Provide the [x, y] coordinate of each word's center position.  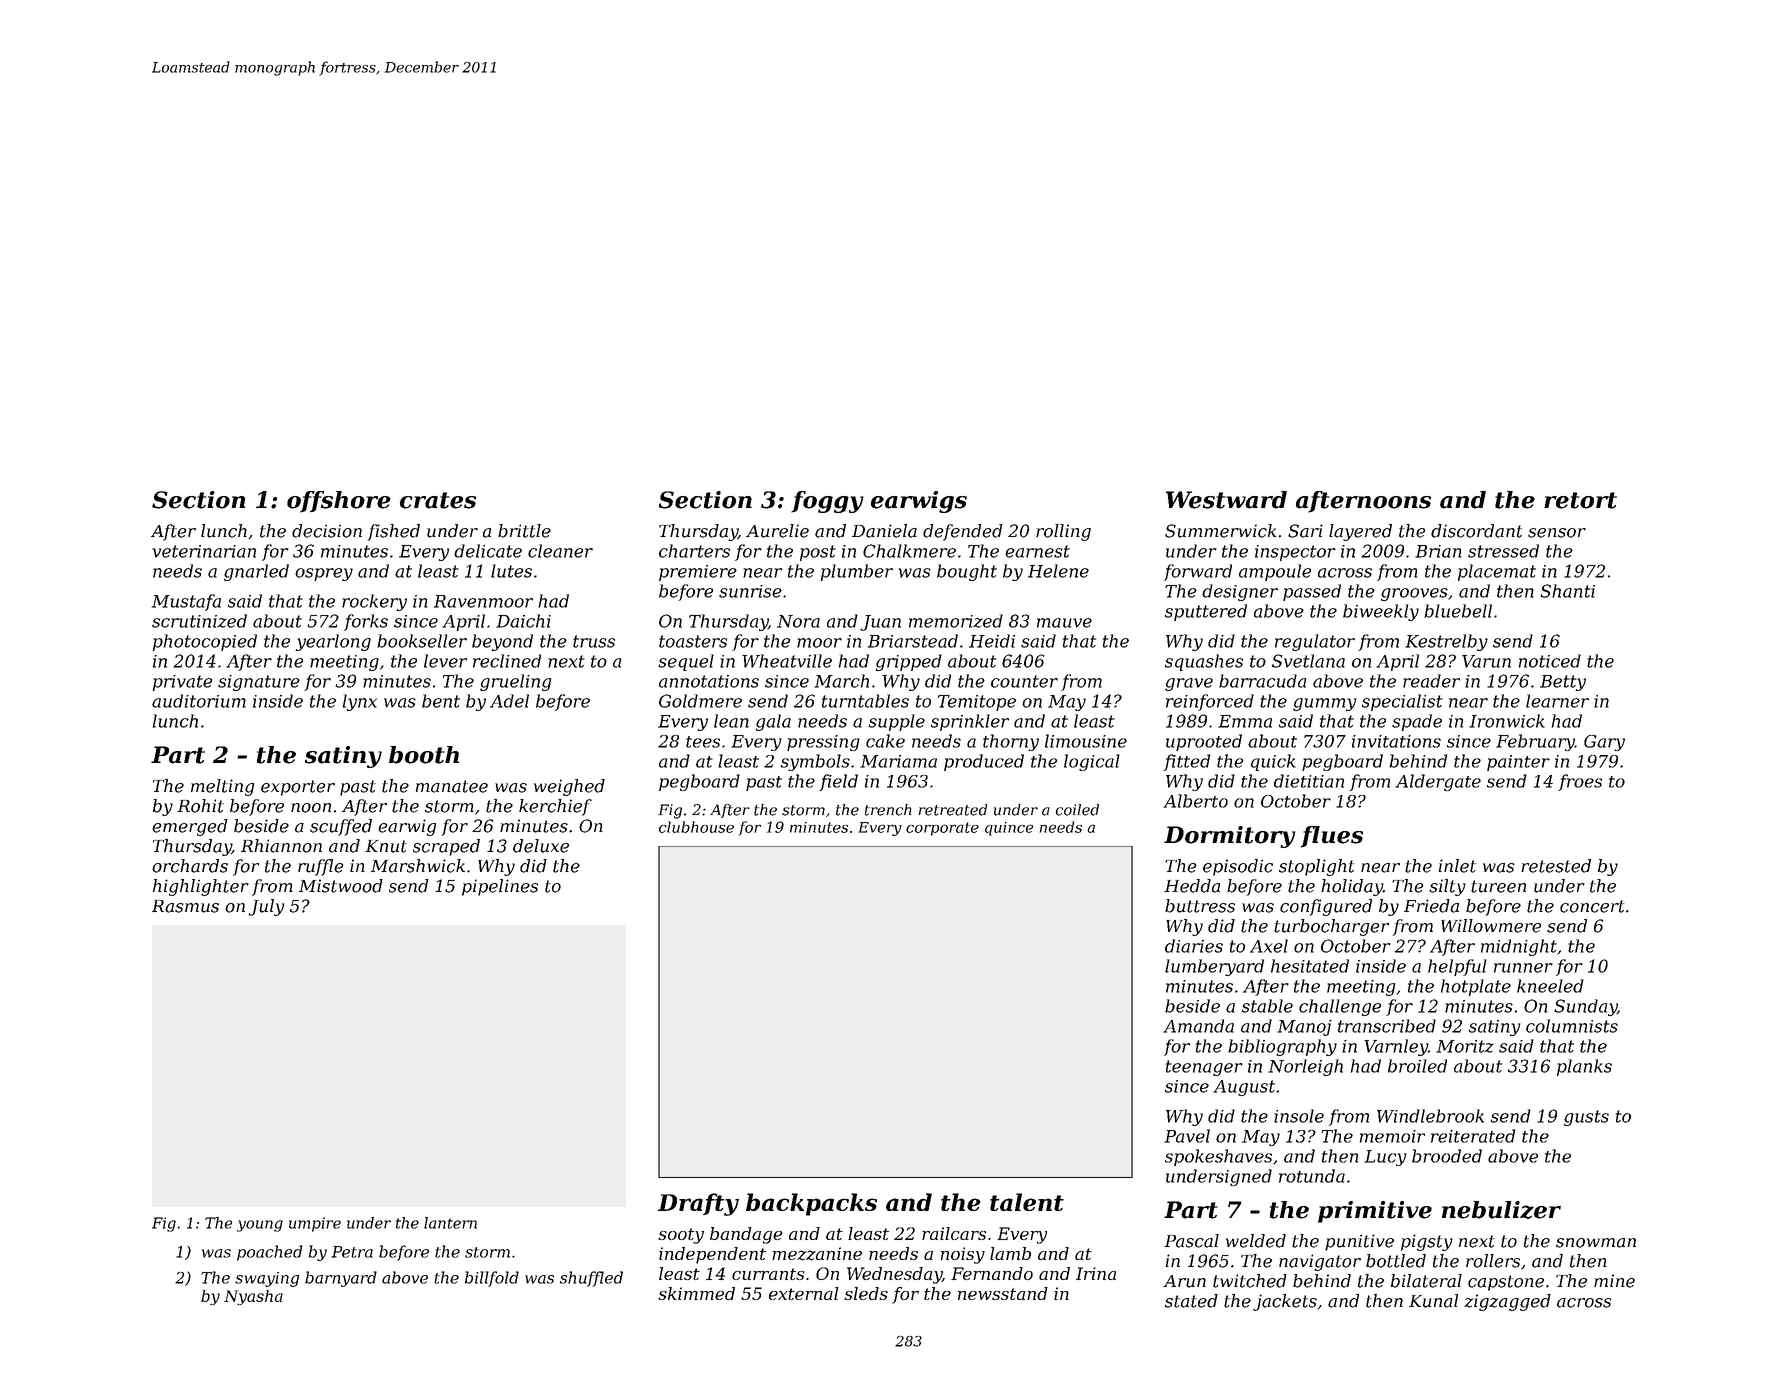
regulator [1315, 642]
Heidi [992, 641]
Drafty [698, 1204]
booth [424, 755]
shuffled [591, 1279]
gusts [1586, 1118]
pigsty [1427, 1242]
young [260, 1226]
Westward [1226, 500]
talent [1027, 1202]
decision [327, 531]
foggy [827, 502]
